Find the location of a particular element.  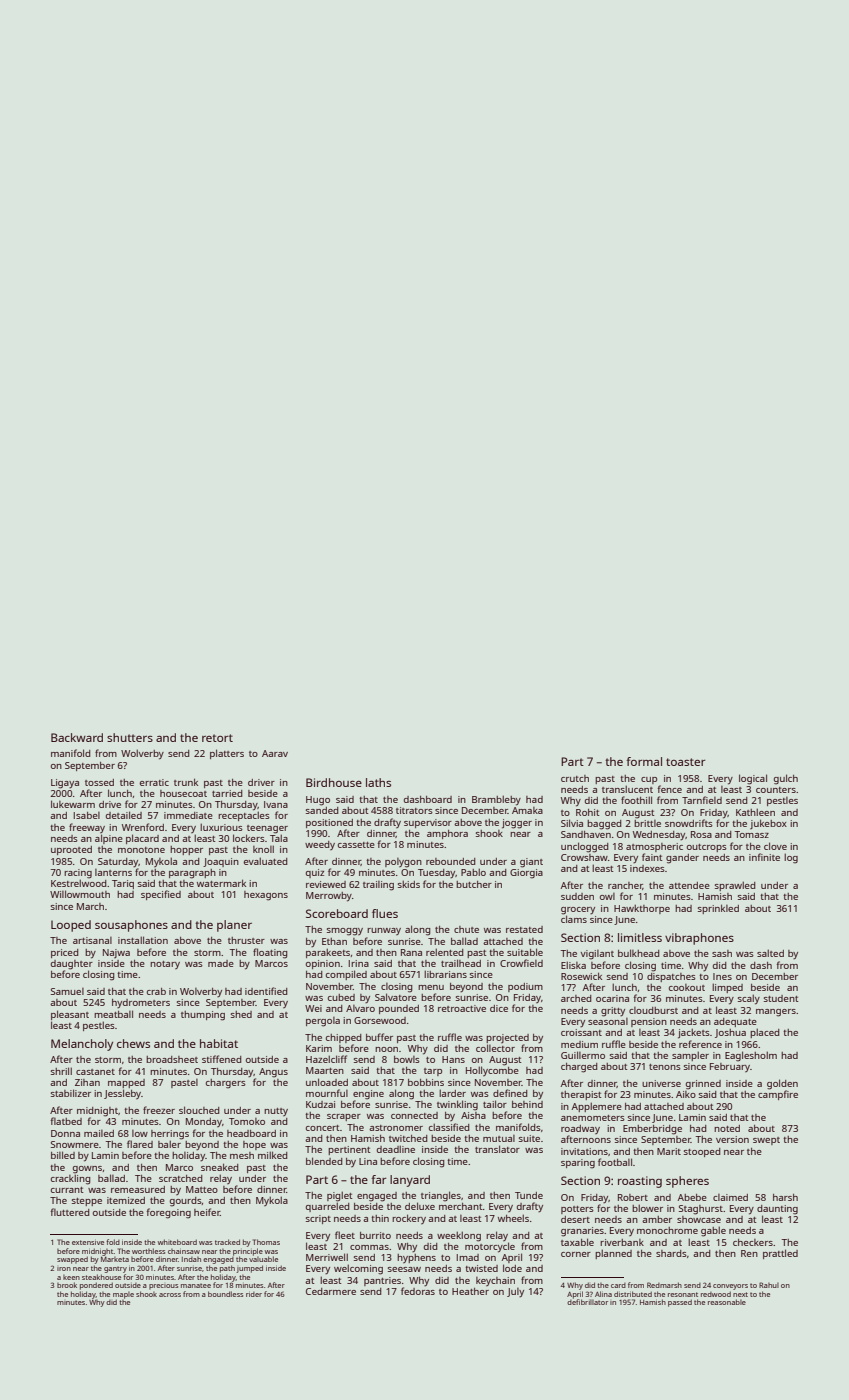

spheres is located at coordinates (687, 1182).
